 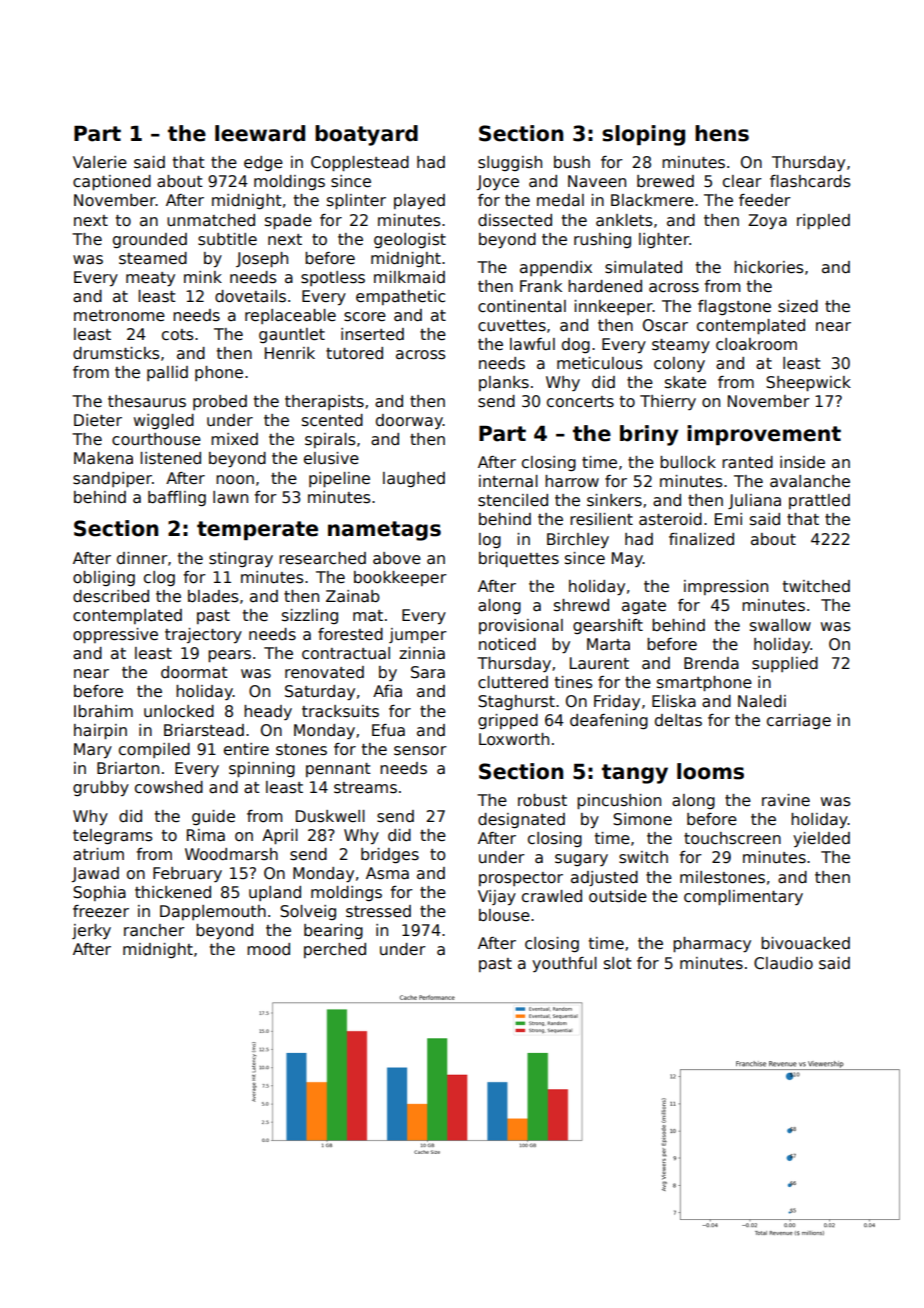 I want to click on Ibrahim, so click(x=103, y=711).
